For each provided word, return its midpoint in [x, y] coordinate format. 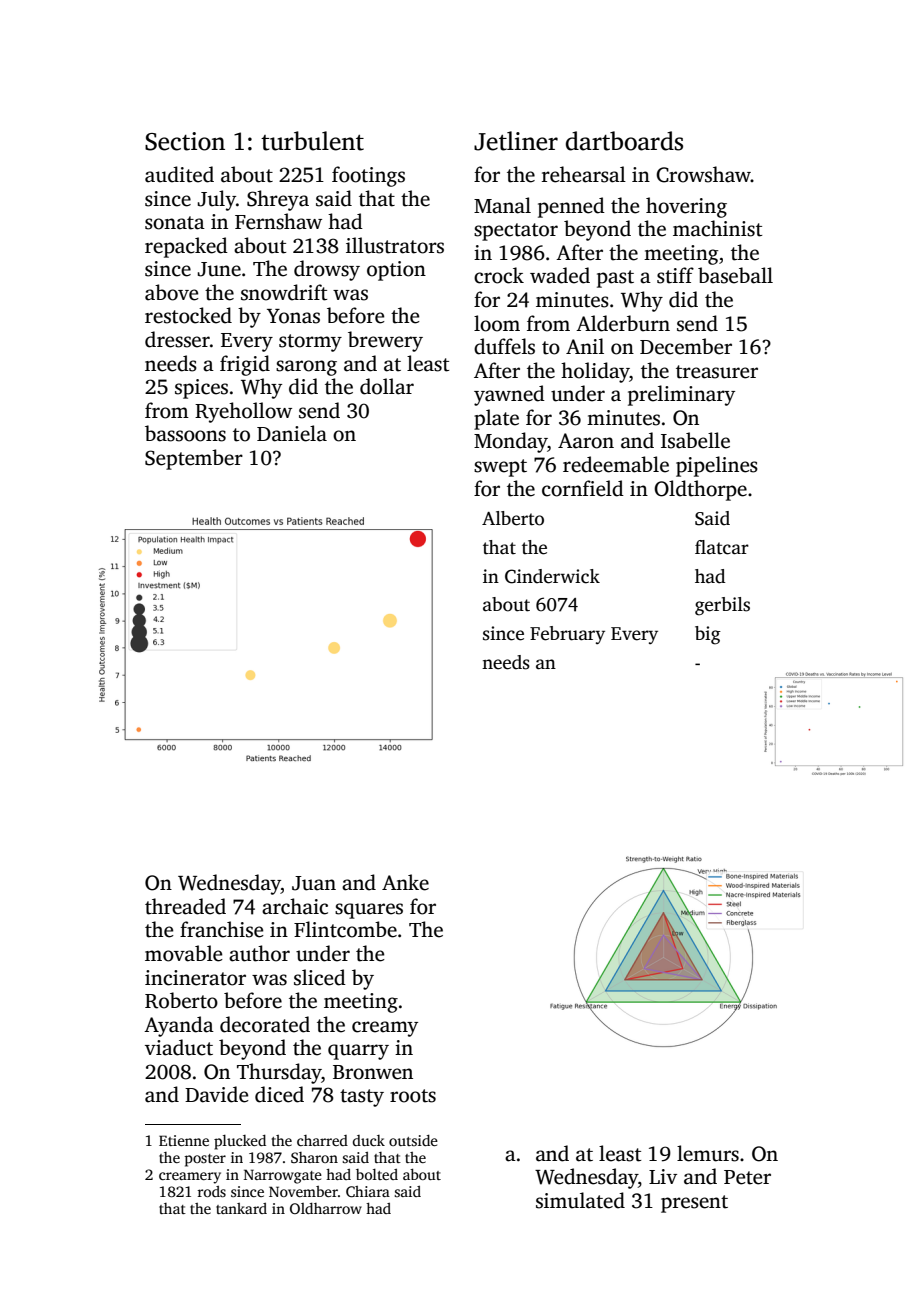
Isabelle [695, 440]
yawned [509, 395]
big [708, 635]
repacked [186, 247]
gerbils [722, 606]
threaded [185, 906]
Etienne [184, 1140]
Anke [405, 882]
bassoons [185, 433]
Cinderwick [552, 576]
